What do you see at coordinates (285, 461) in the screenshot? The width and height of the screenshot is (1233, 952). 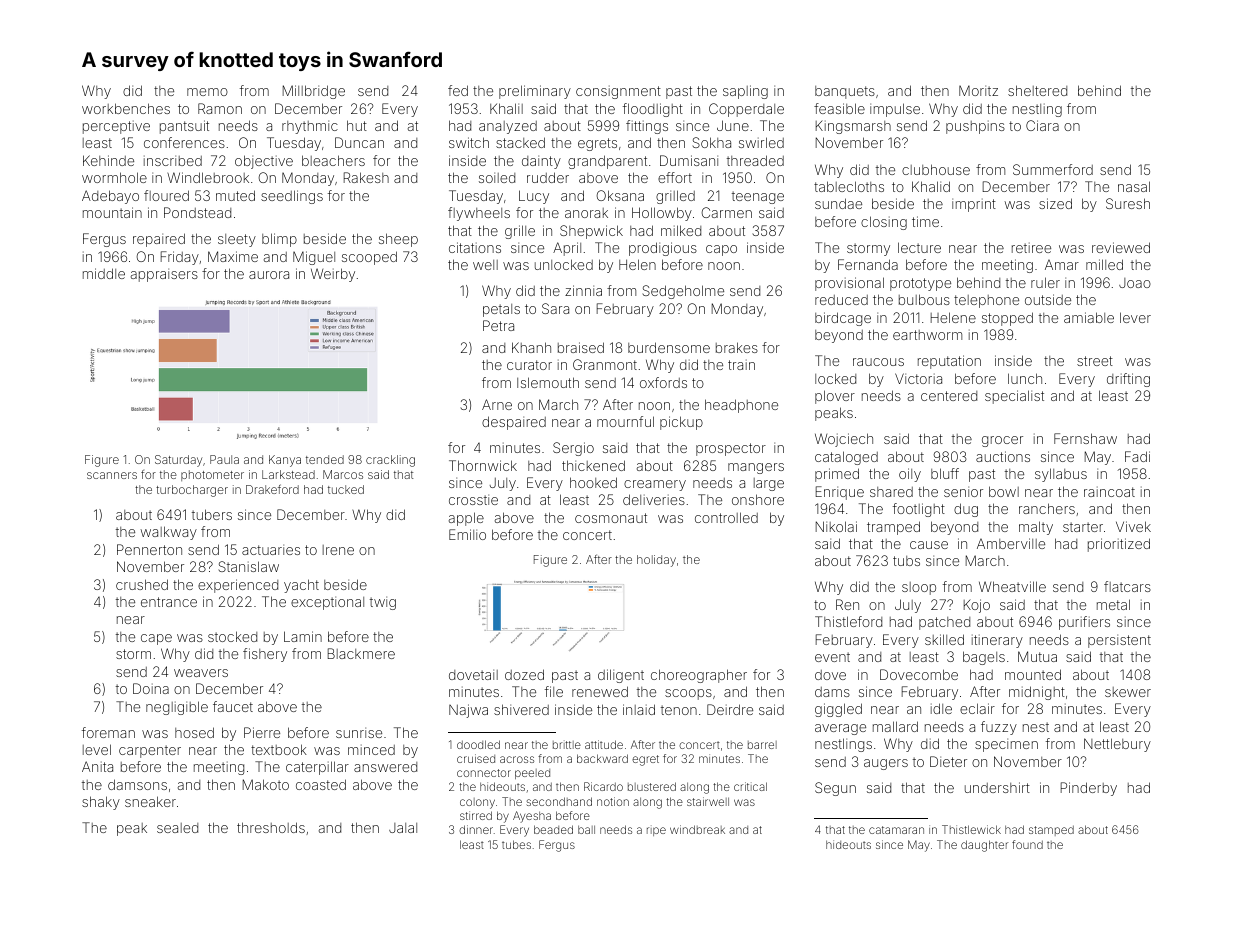 I see `Kanya` at bounding box center [285, 461].
